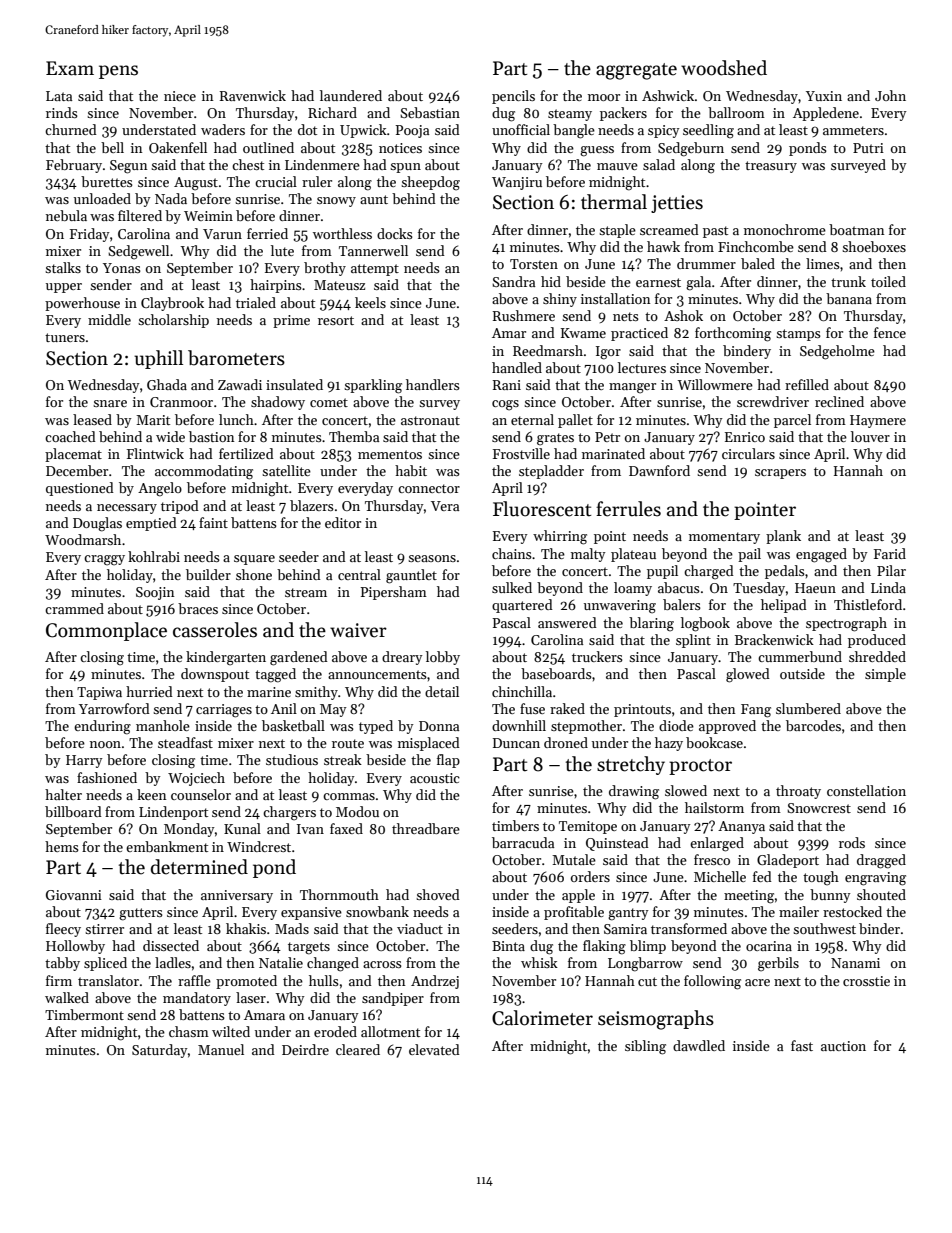  I want to click on woodshed, so click(724, 68).
